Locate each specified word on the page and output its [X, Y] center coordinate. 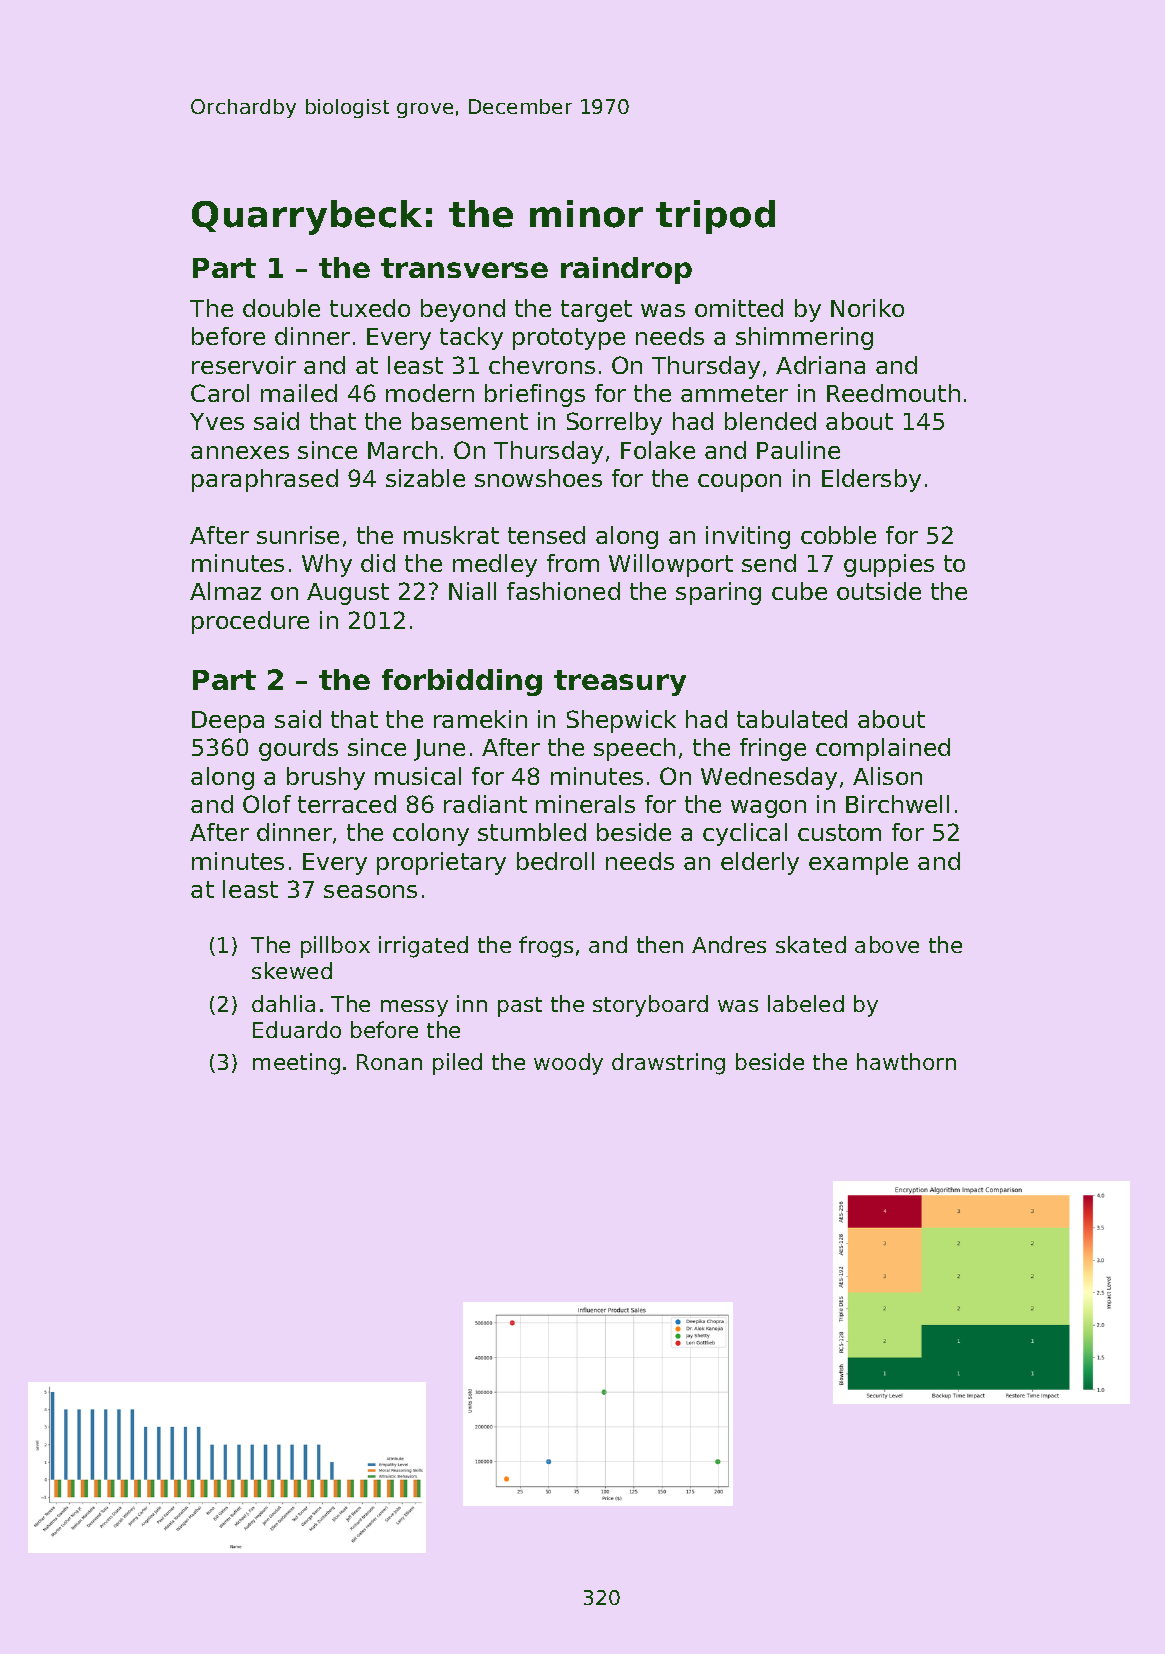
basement [470, 421]
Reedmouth [893, 393]
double [281, 308]
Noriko [867, 308]
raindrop [626, 270]
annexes [240, 452]
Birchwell [897, 804]
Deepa [228, 722]
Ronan [389, 1062]
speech [634, 749]
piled [457, 1064]
